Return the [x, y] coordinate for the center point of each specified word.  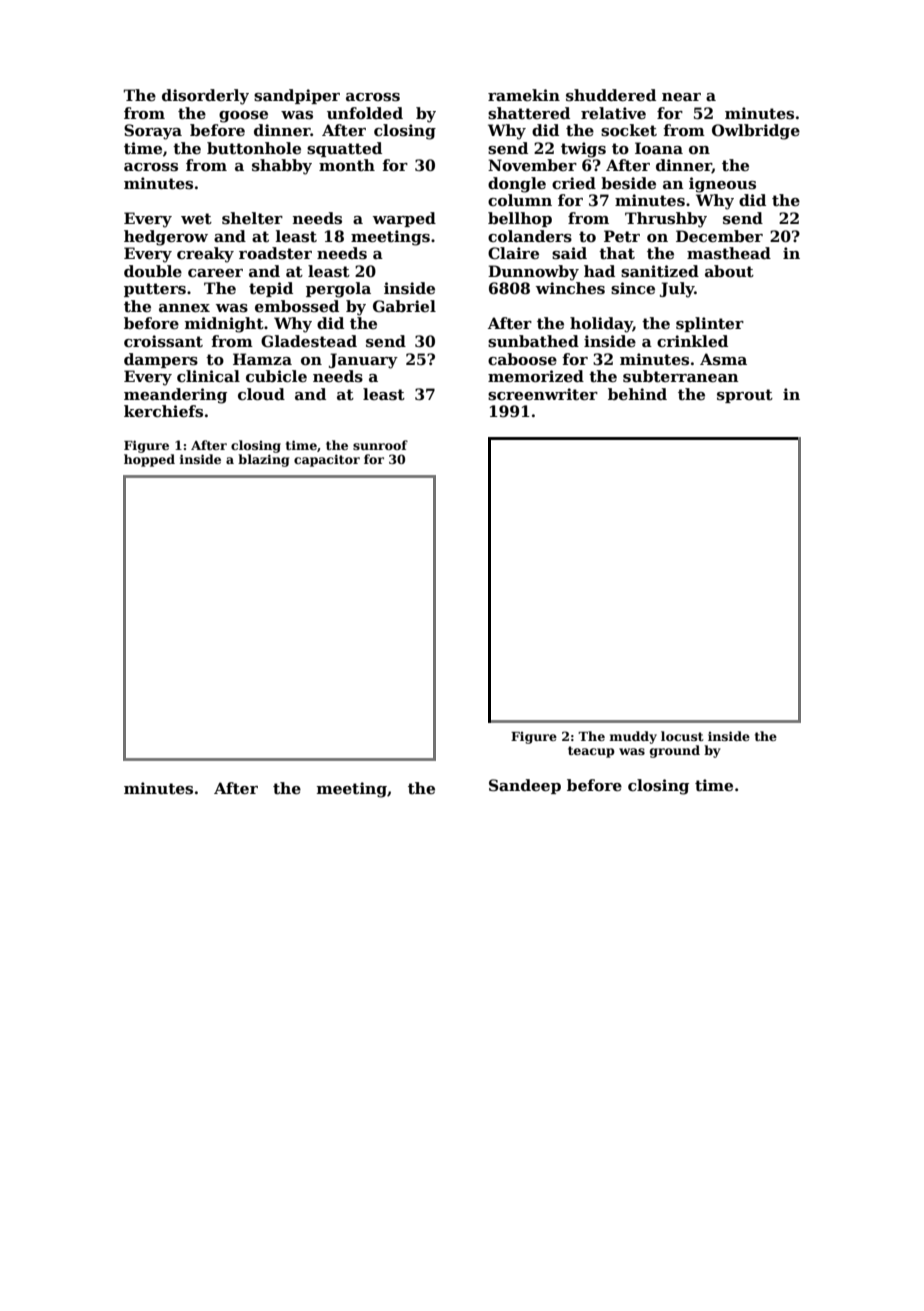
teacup [591, 752]
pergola [338, 290]
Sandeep [525, 786]
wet [196, 218]
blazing [263, 460]
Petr [622, 236]
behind [637, 394]
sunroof [380, 445]
